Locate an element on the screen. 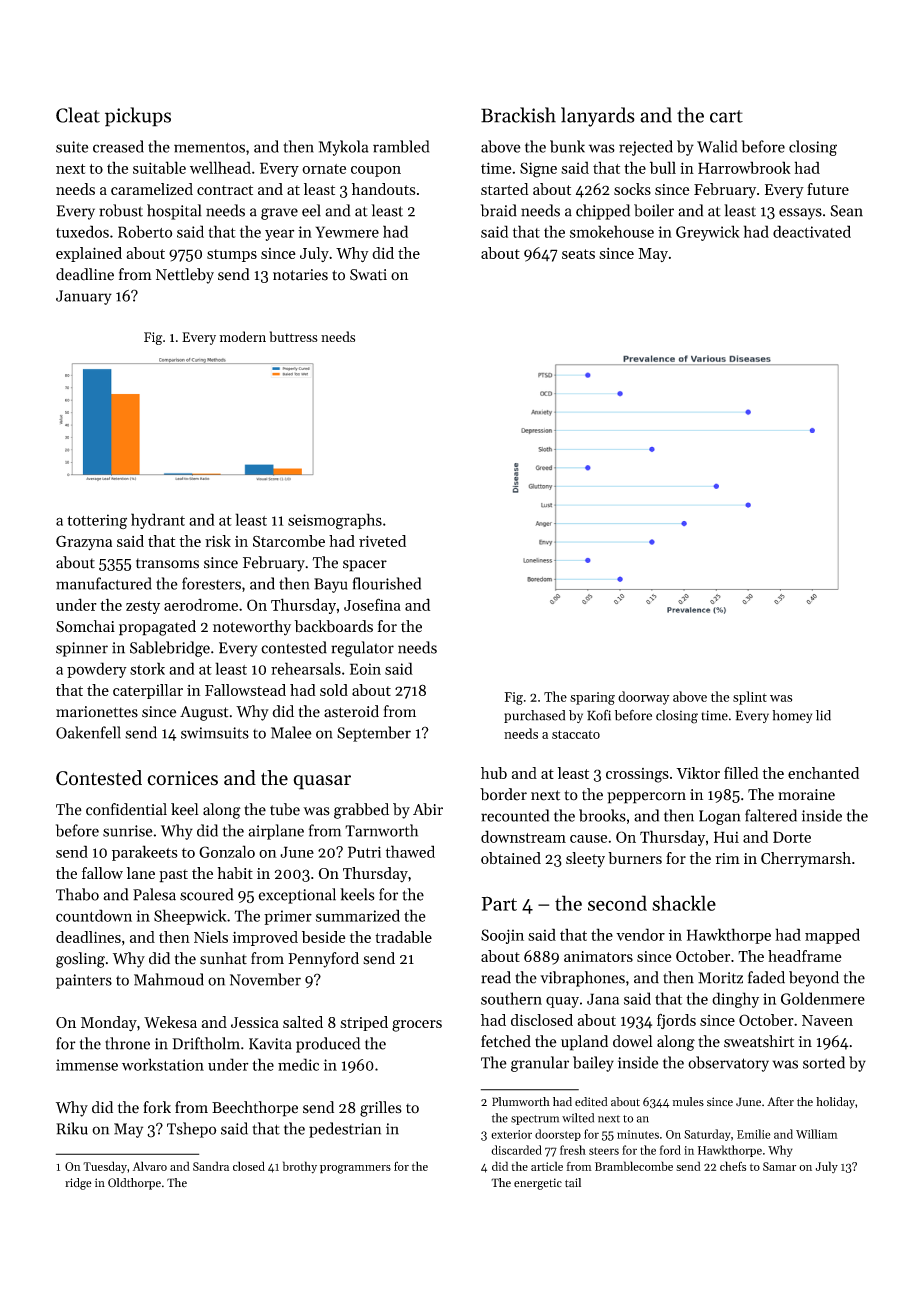 This screenshot has width=924, height=1308. mementos is located at coordinates (209, 147).
